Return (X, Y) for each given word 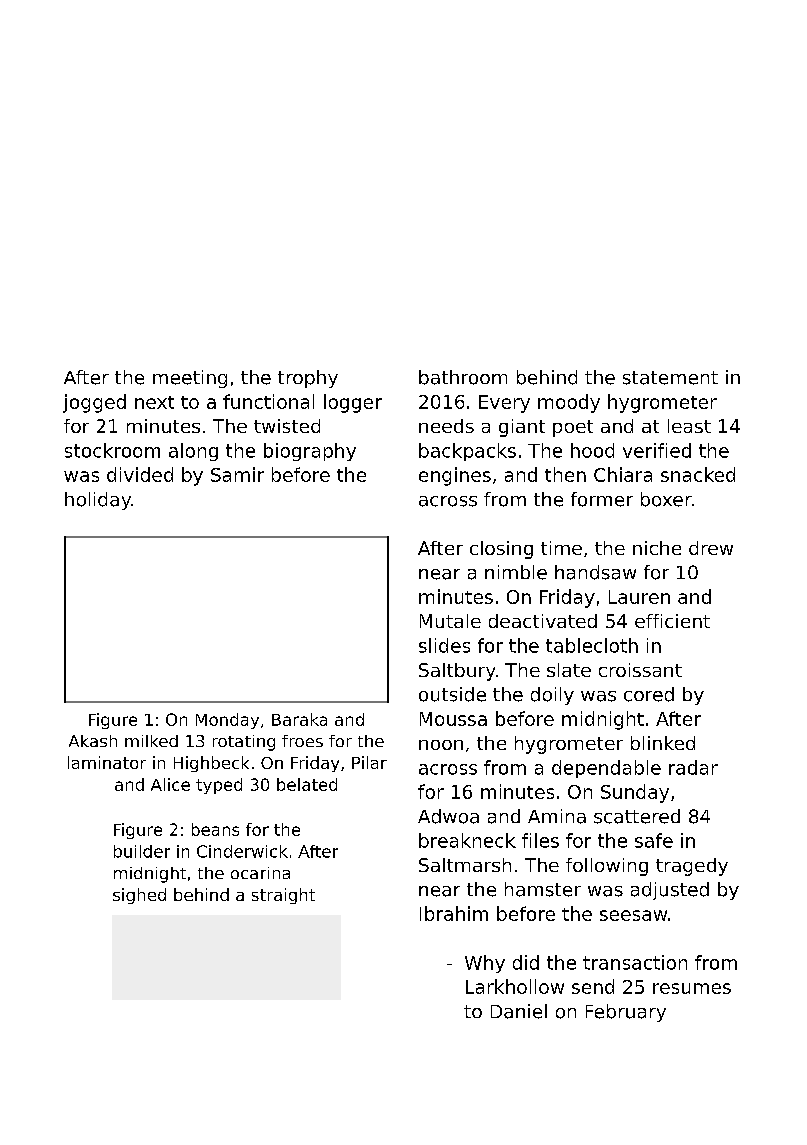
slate (569, 670)
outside (452, 694)
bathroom (463, 377)
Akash (93, 741)
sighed (139, 896)
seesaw (633, 915)
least (689, 426)
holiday (98, 501)
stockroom (112, 450)
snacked (698, 474)
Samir (237, 474)
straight (283, 896)
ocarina (260, 873)
